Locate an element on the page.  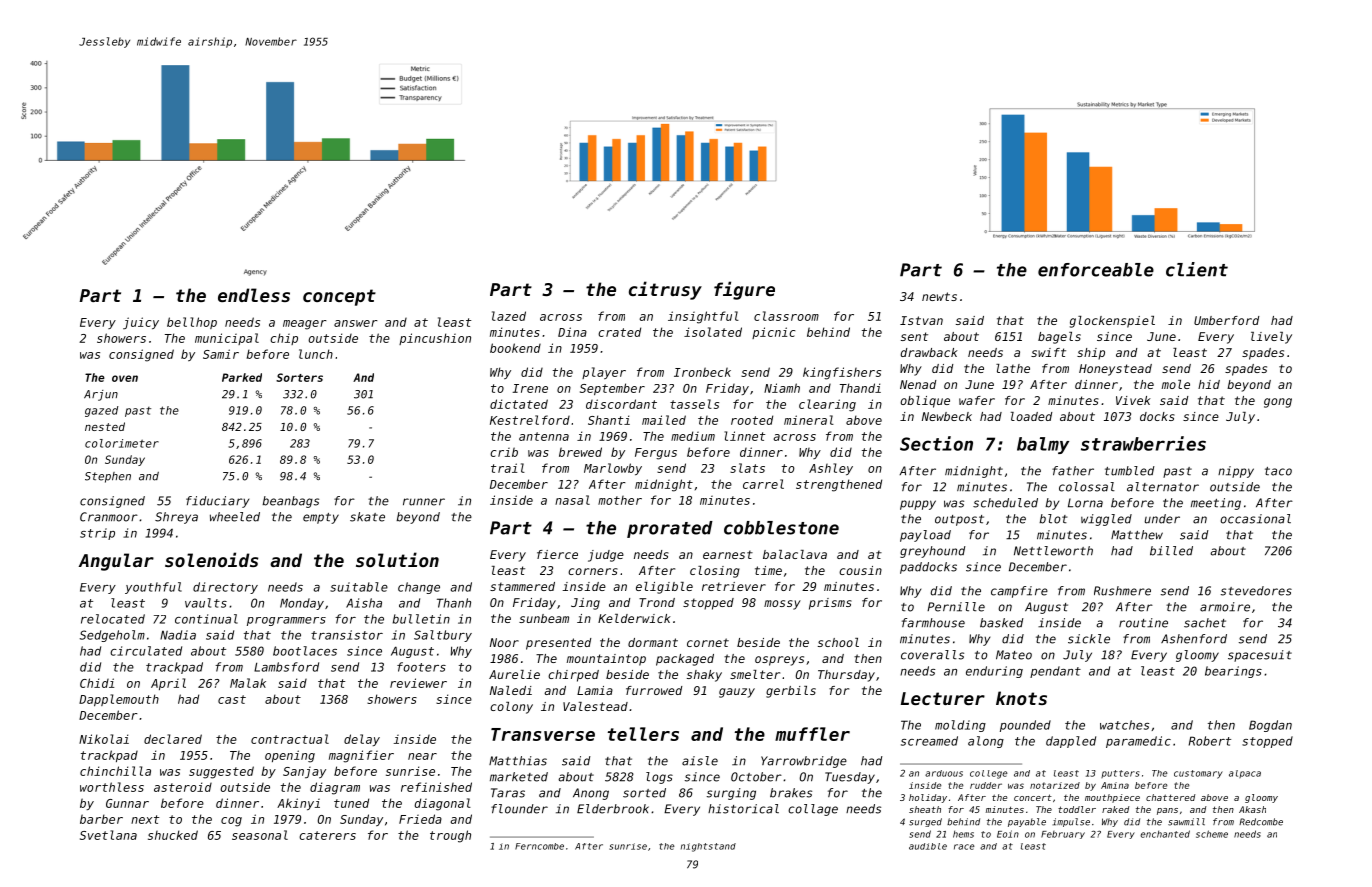
pounded is located at coordinates (1025, 726).
